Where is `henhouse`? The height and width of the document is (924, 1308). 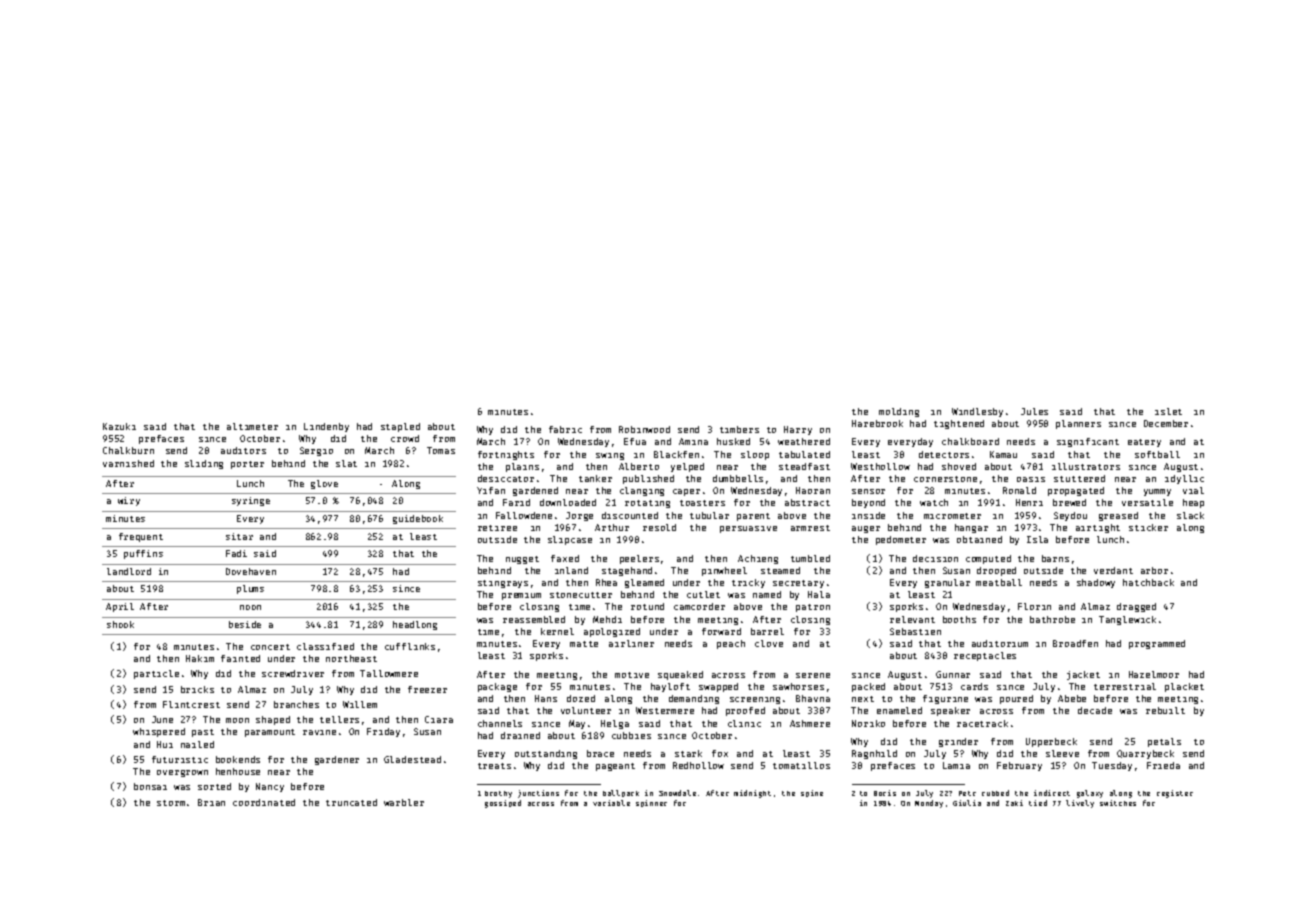
henhouse is located at coordinates (238, 771).
